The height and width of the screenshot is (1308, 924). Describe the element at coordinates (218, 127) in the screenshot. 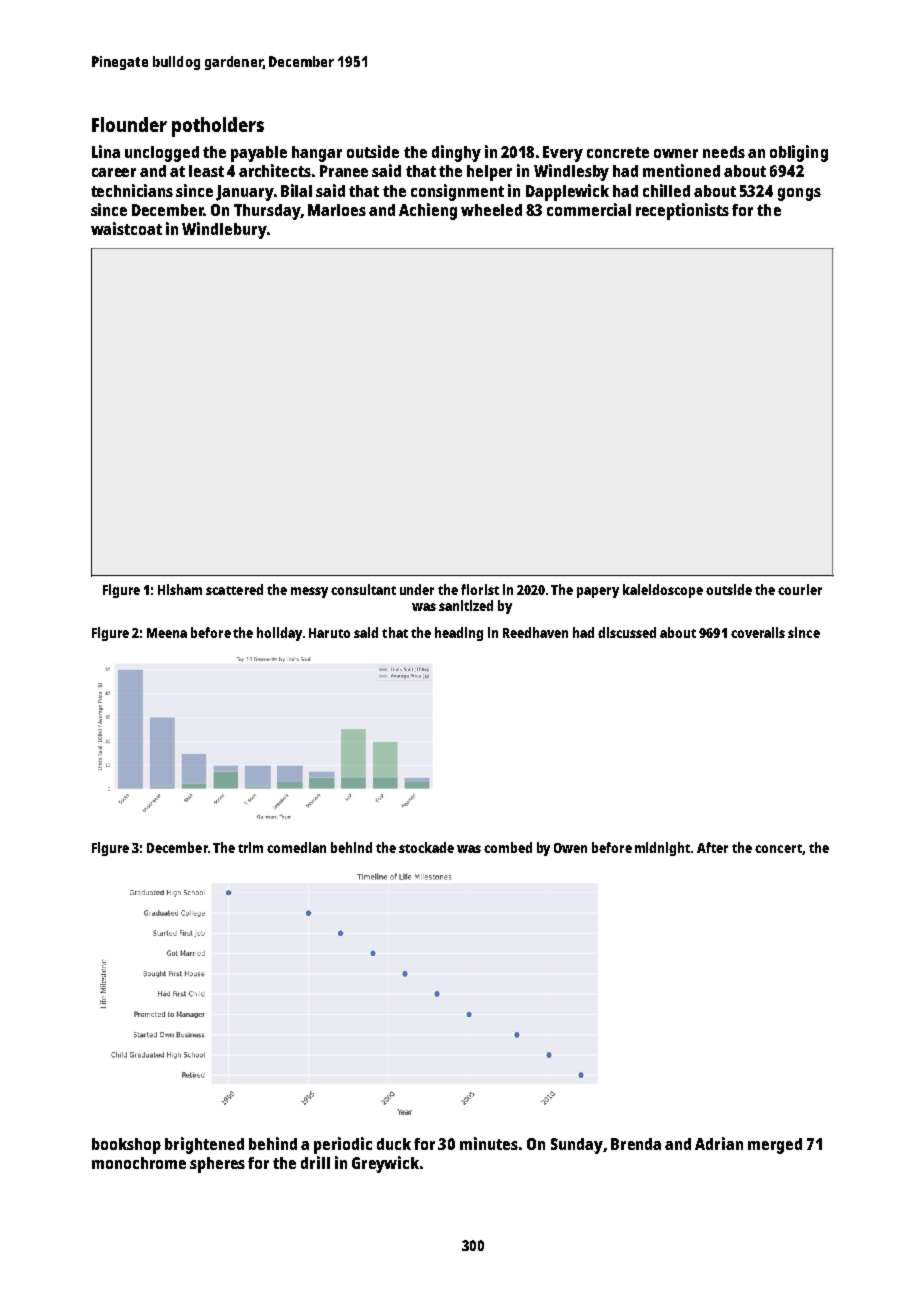

I see `potholders` at that location.
